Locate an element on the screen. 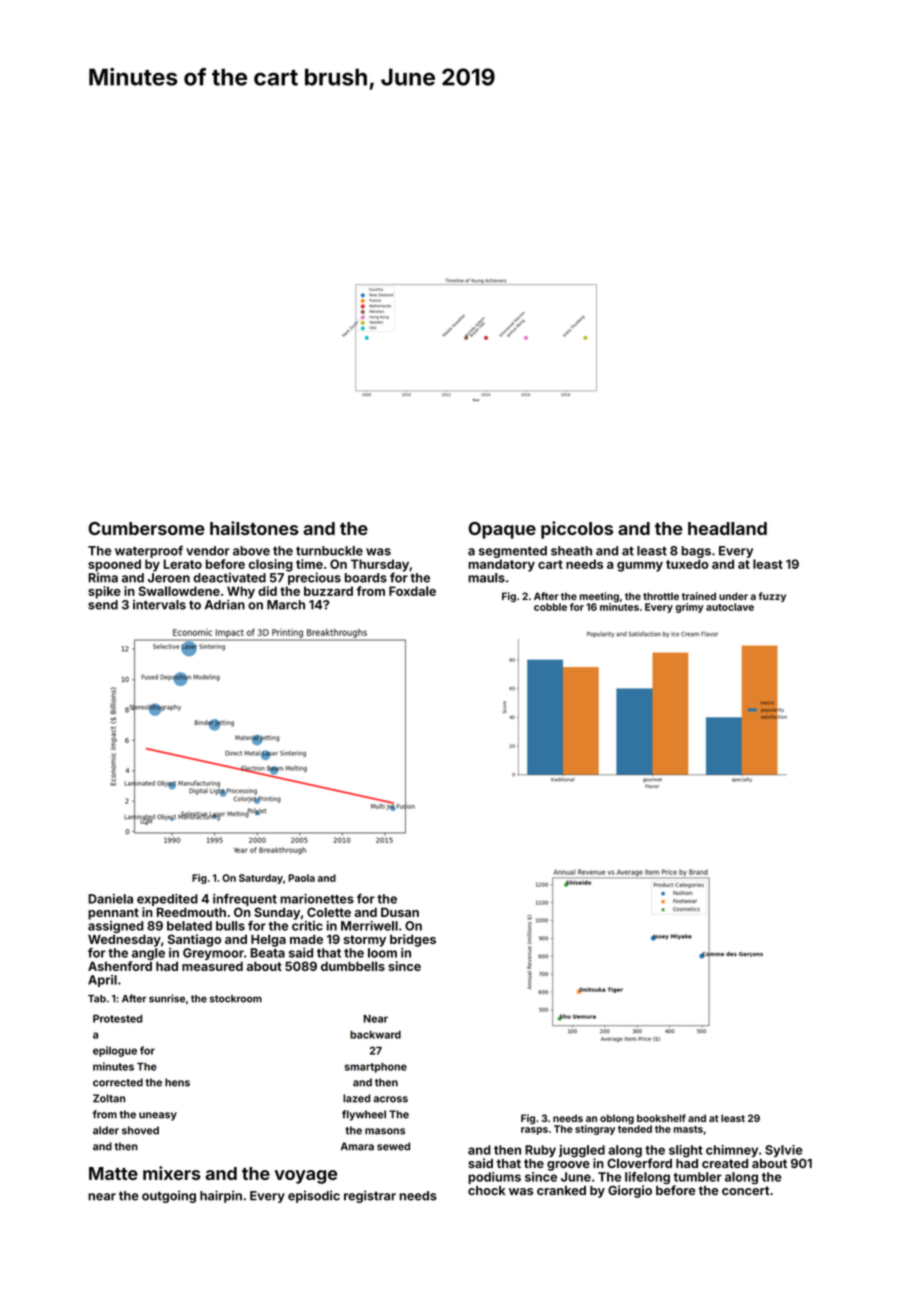  registrar is located at coordinates (370, 1196).
